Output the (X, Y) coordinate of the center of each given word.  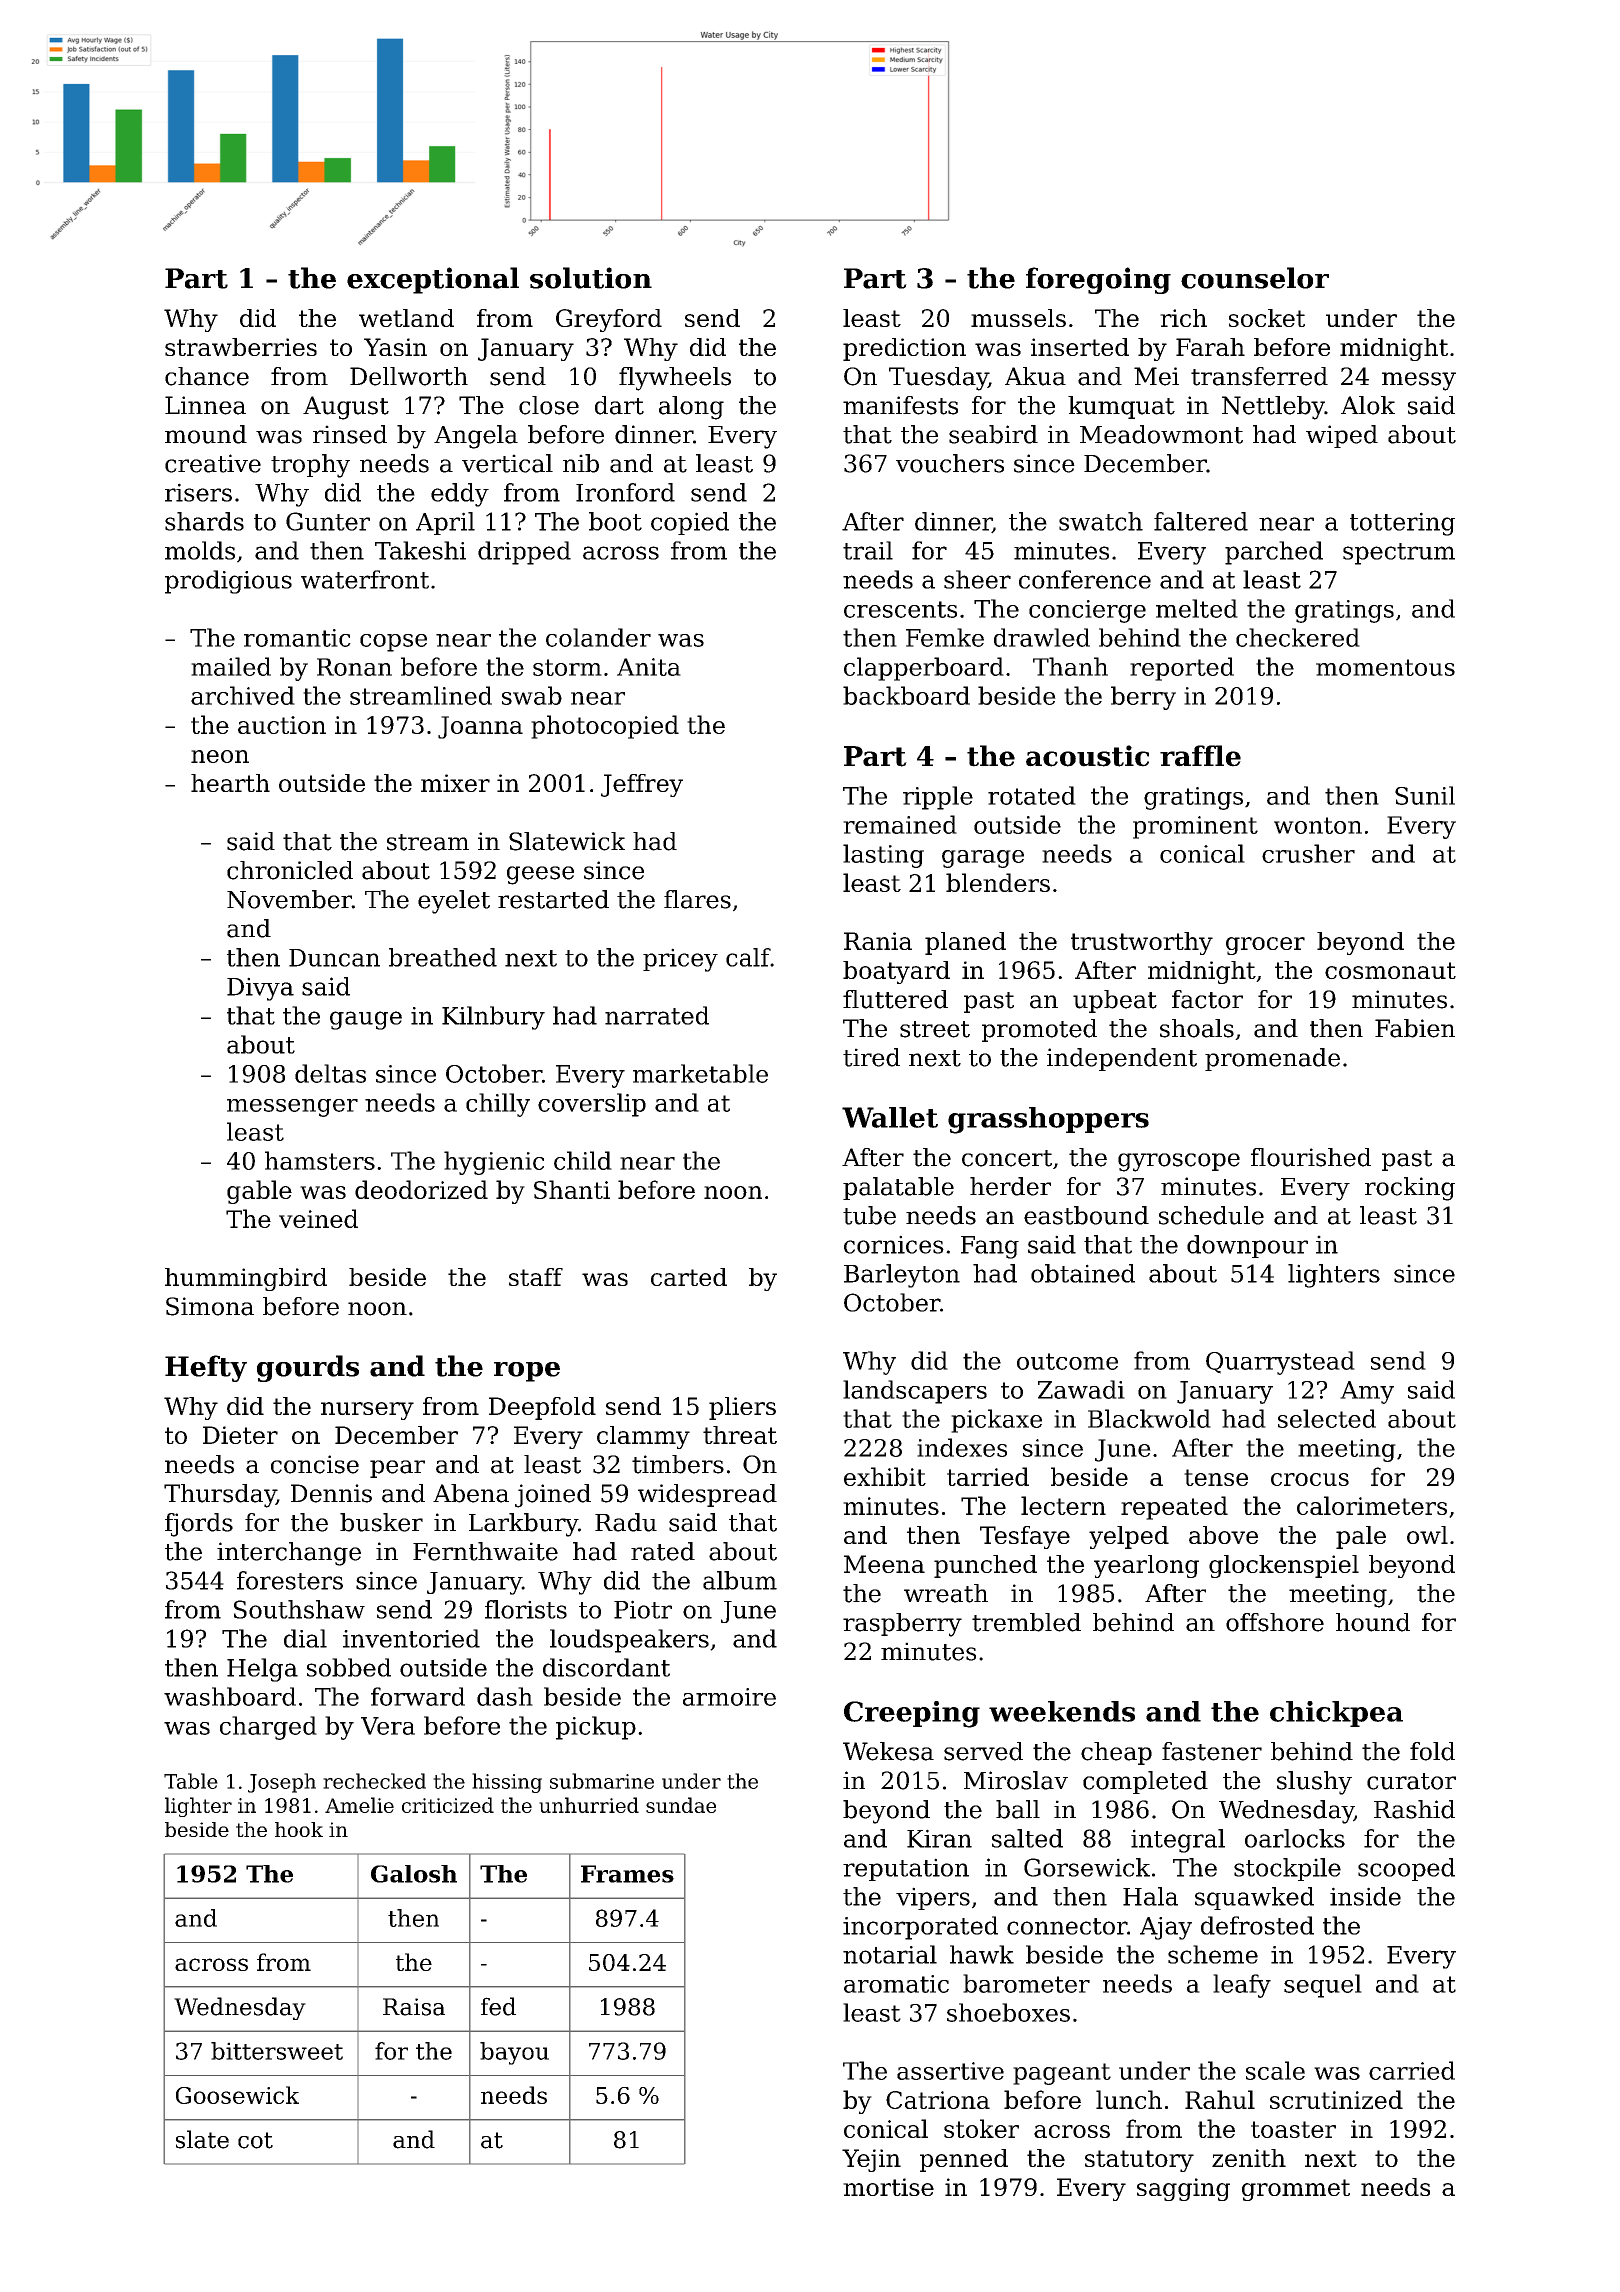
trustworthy (1142, 943)
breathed (443, 957)
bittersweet (277, 2051)
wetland (406, 318)
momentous (1385, 667)
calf (748, 957)
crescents (900, 609)
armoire (729, 1697)
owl (1427, 1535)
